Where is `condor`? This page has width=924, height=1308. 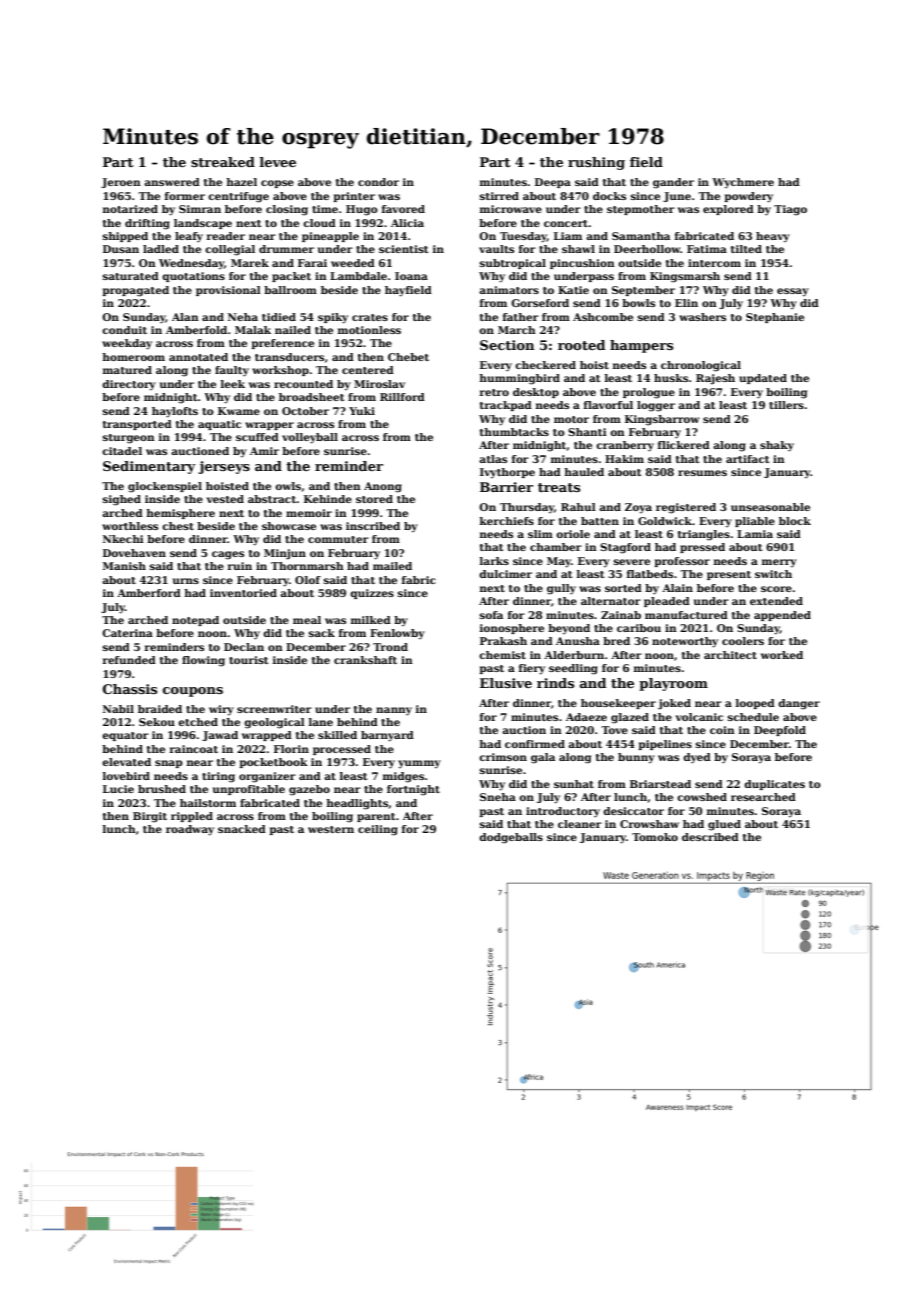
condor is located at coordinates (378, 182).
